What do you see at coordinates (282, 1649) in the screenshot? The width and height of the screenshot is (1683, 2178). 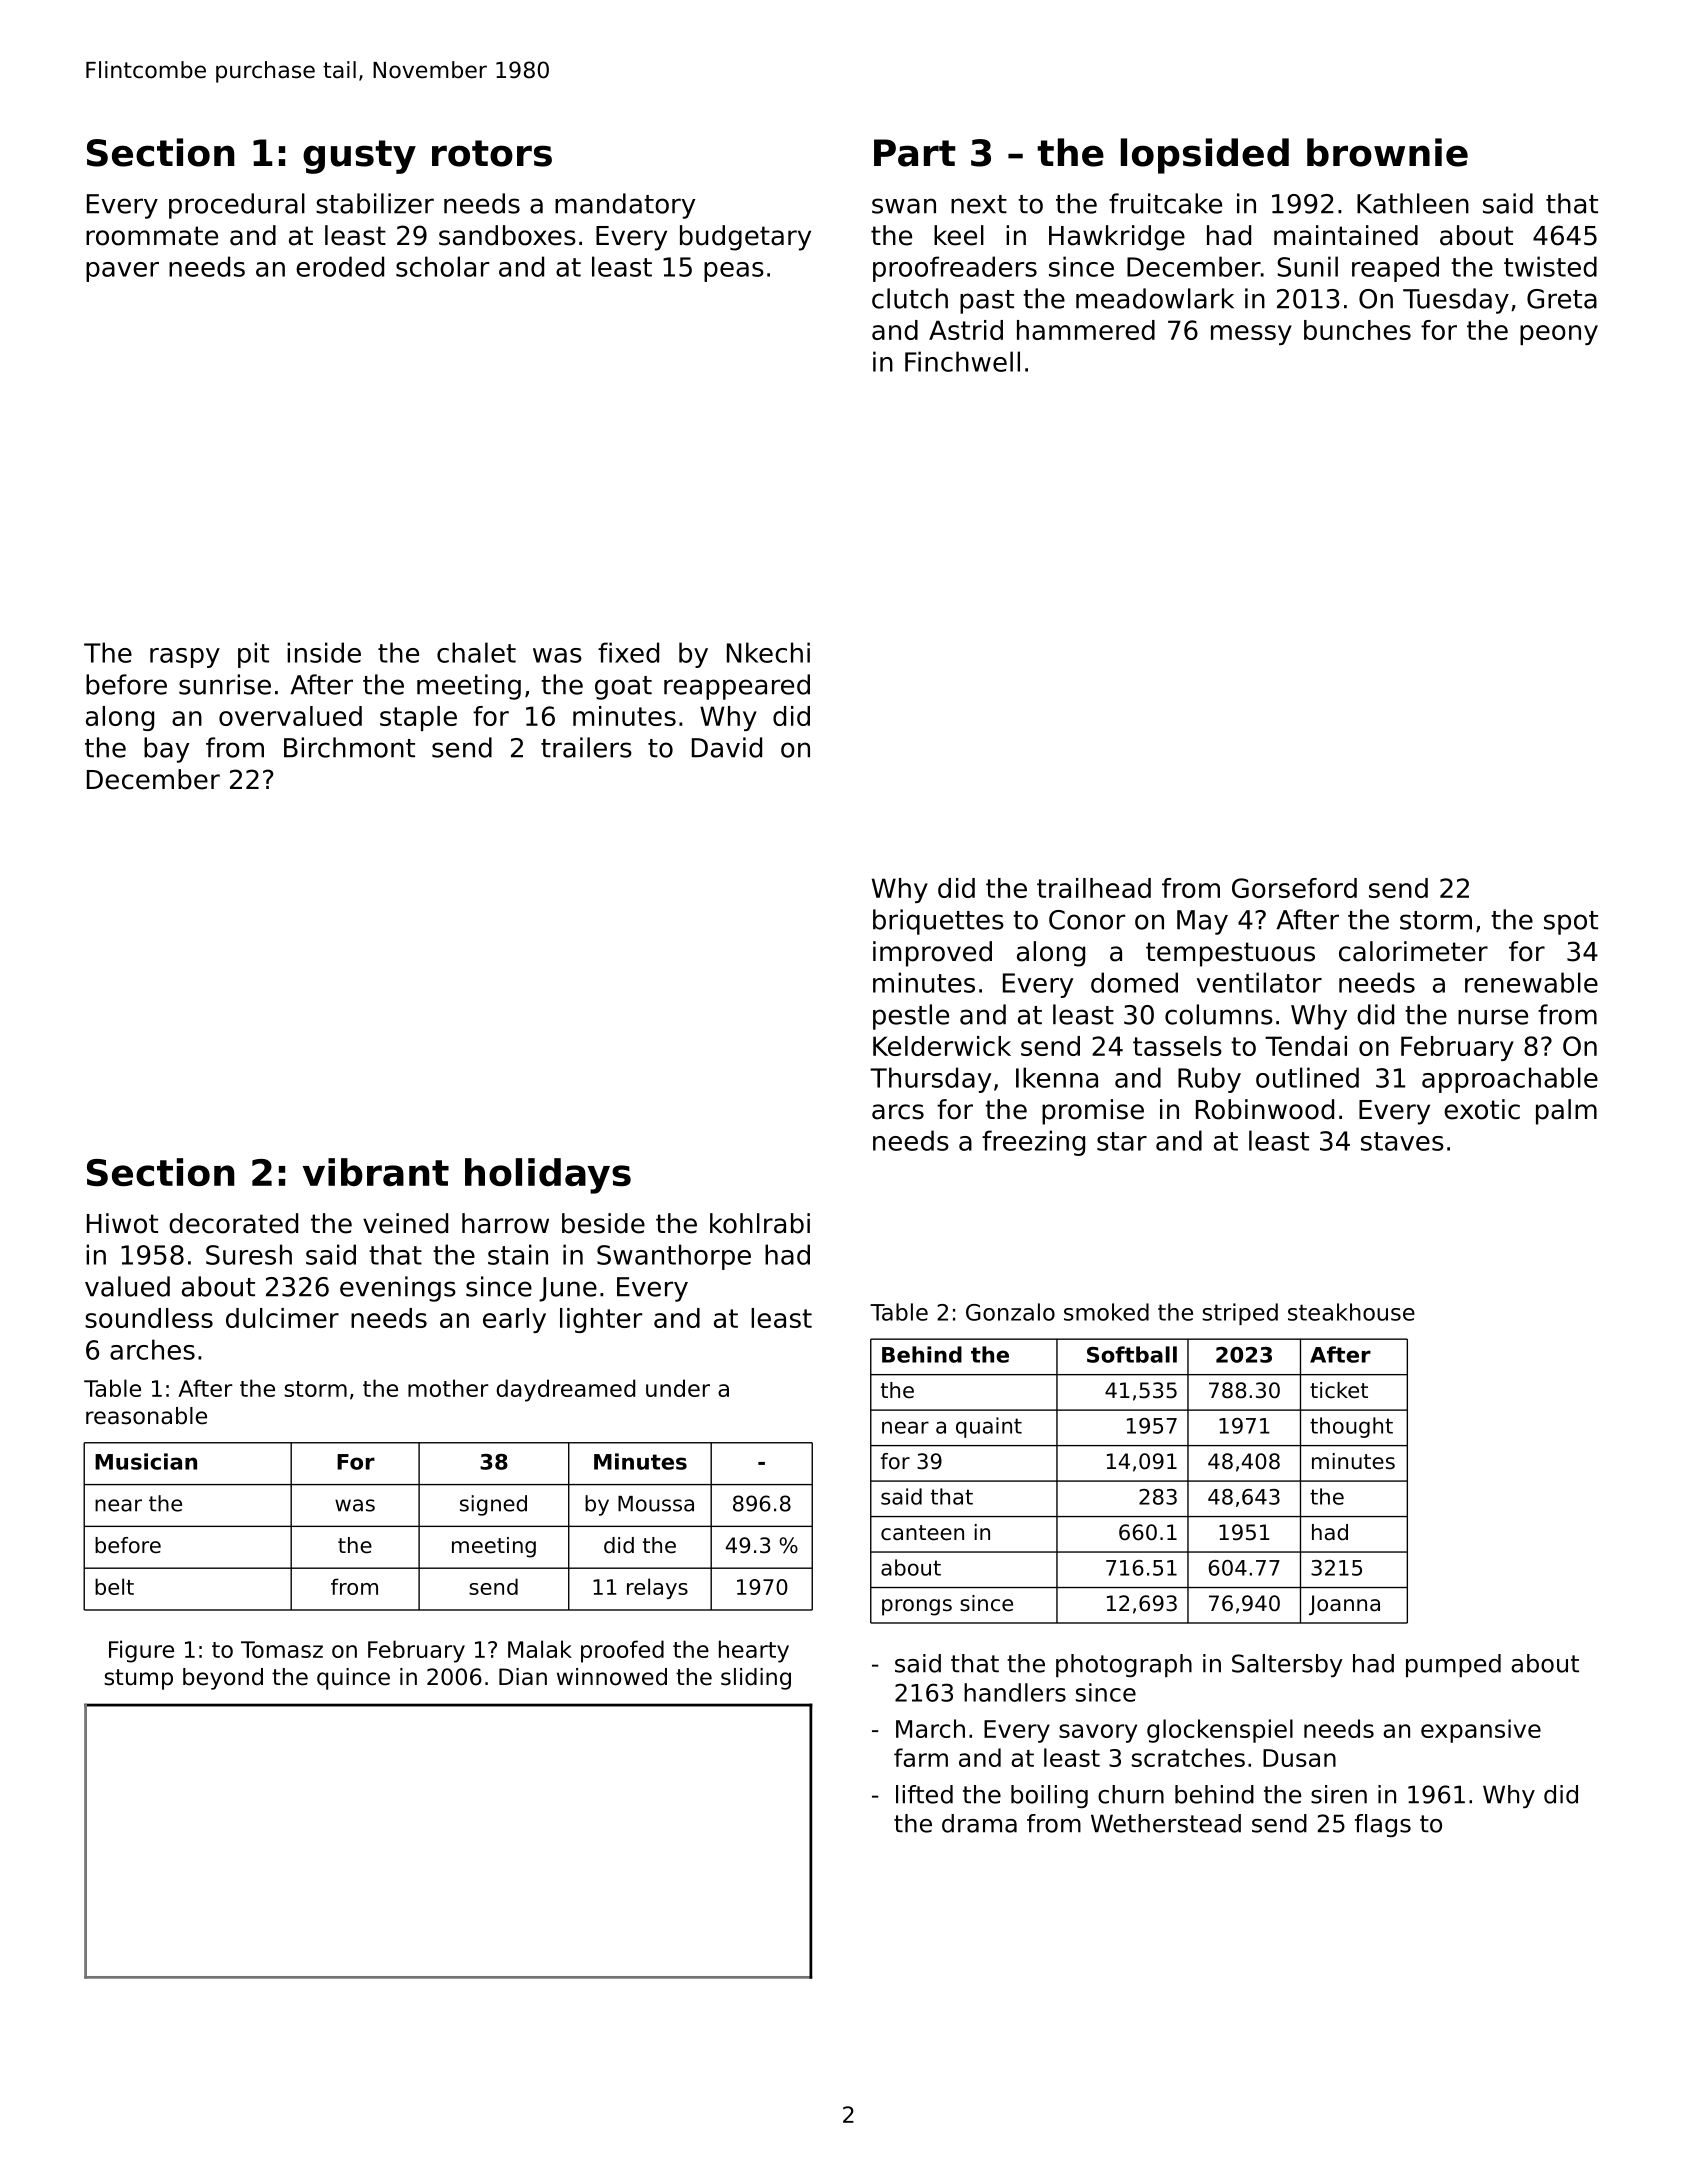 I see `Tomasz` at bounding box center [282, 1649].
